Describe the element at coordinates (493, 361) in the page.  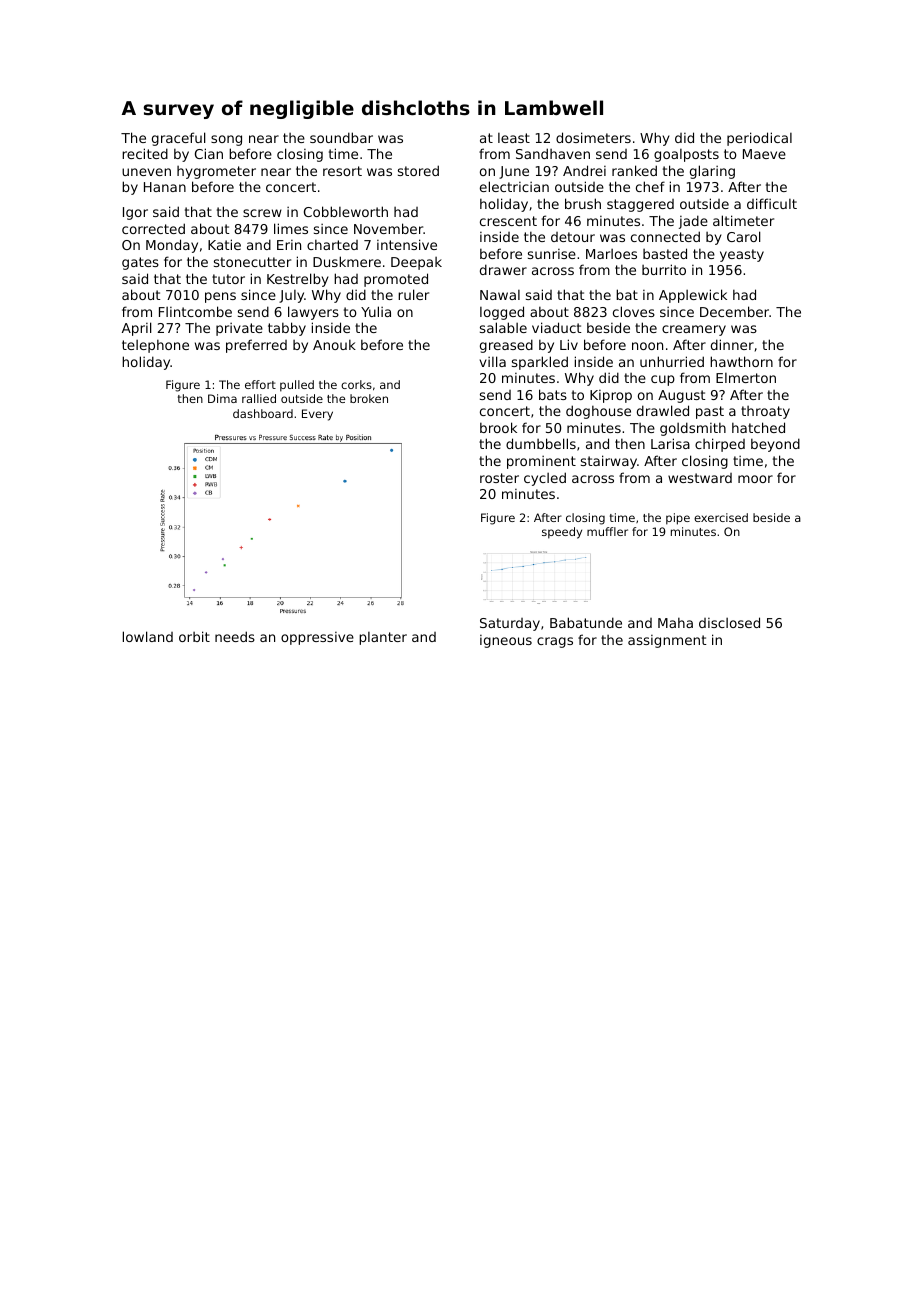
I see `villa` at that location.
